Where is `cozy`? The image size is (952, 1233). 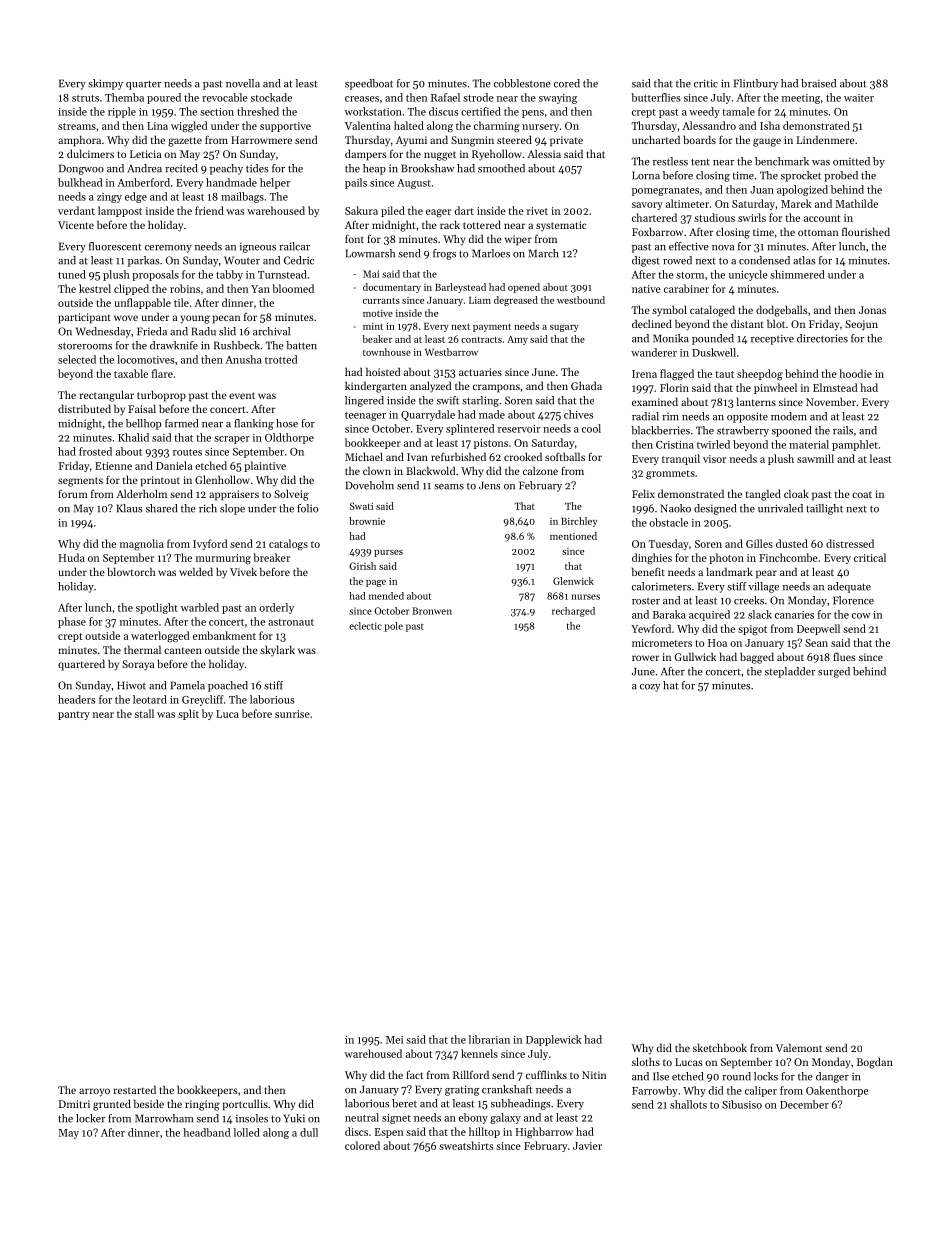 cozy is located at coordinates (650, 688).
